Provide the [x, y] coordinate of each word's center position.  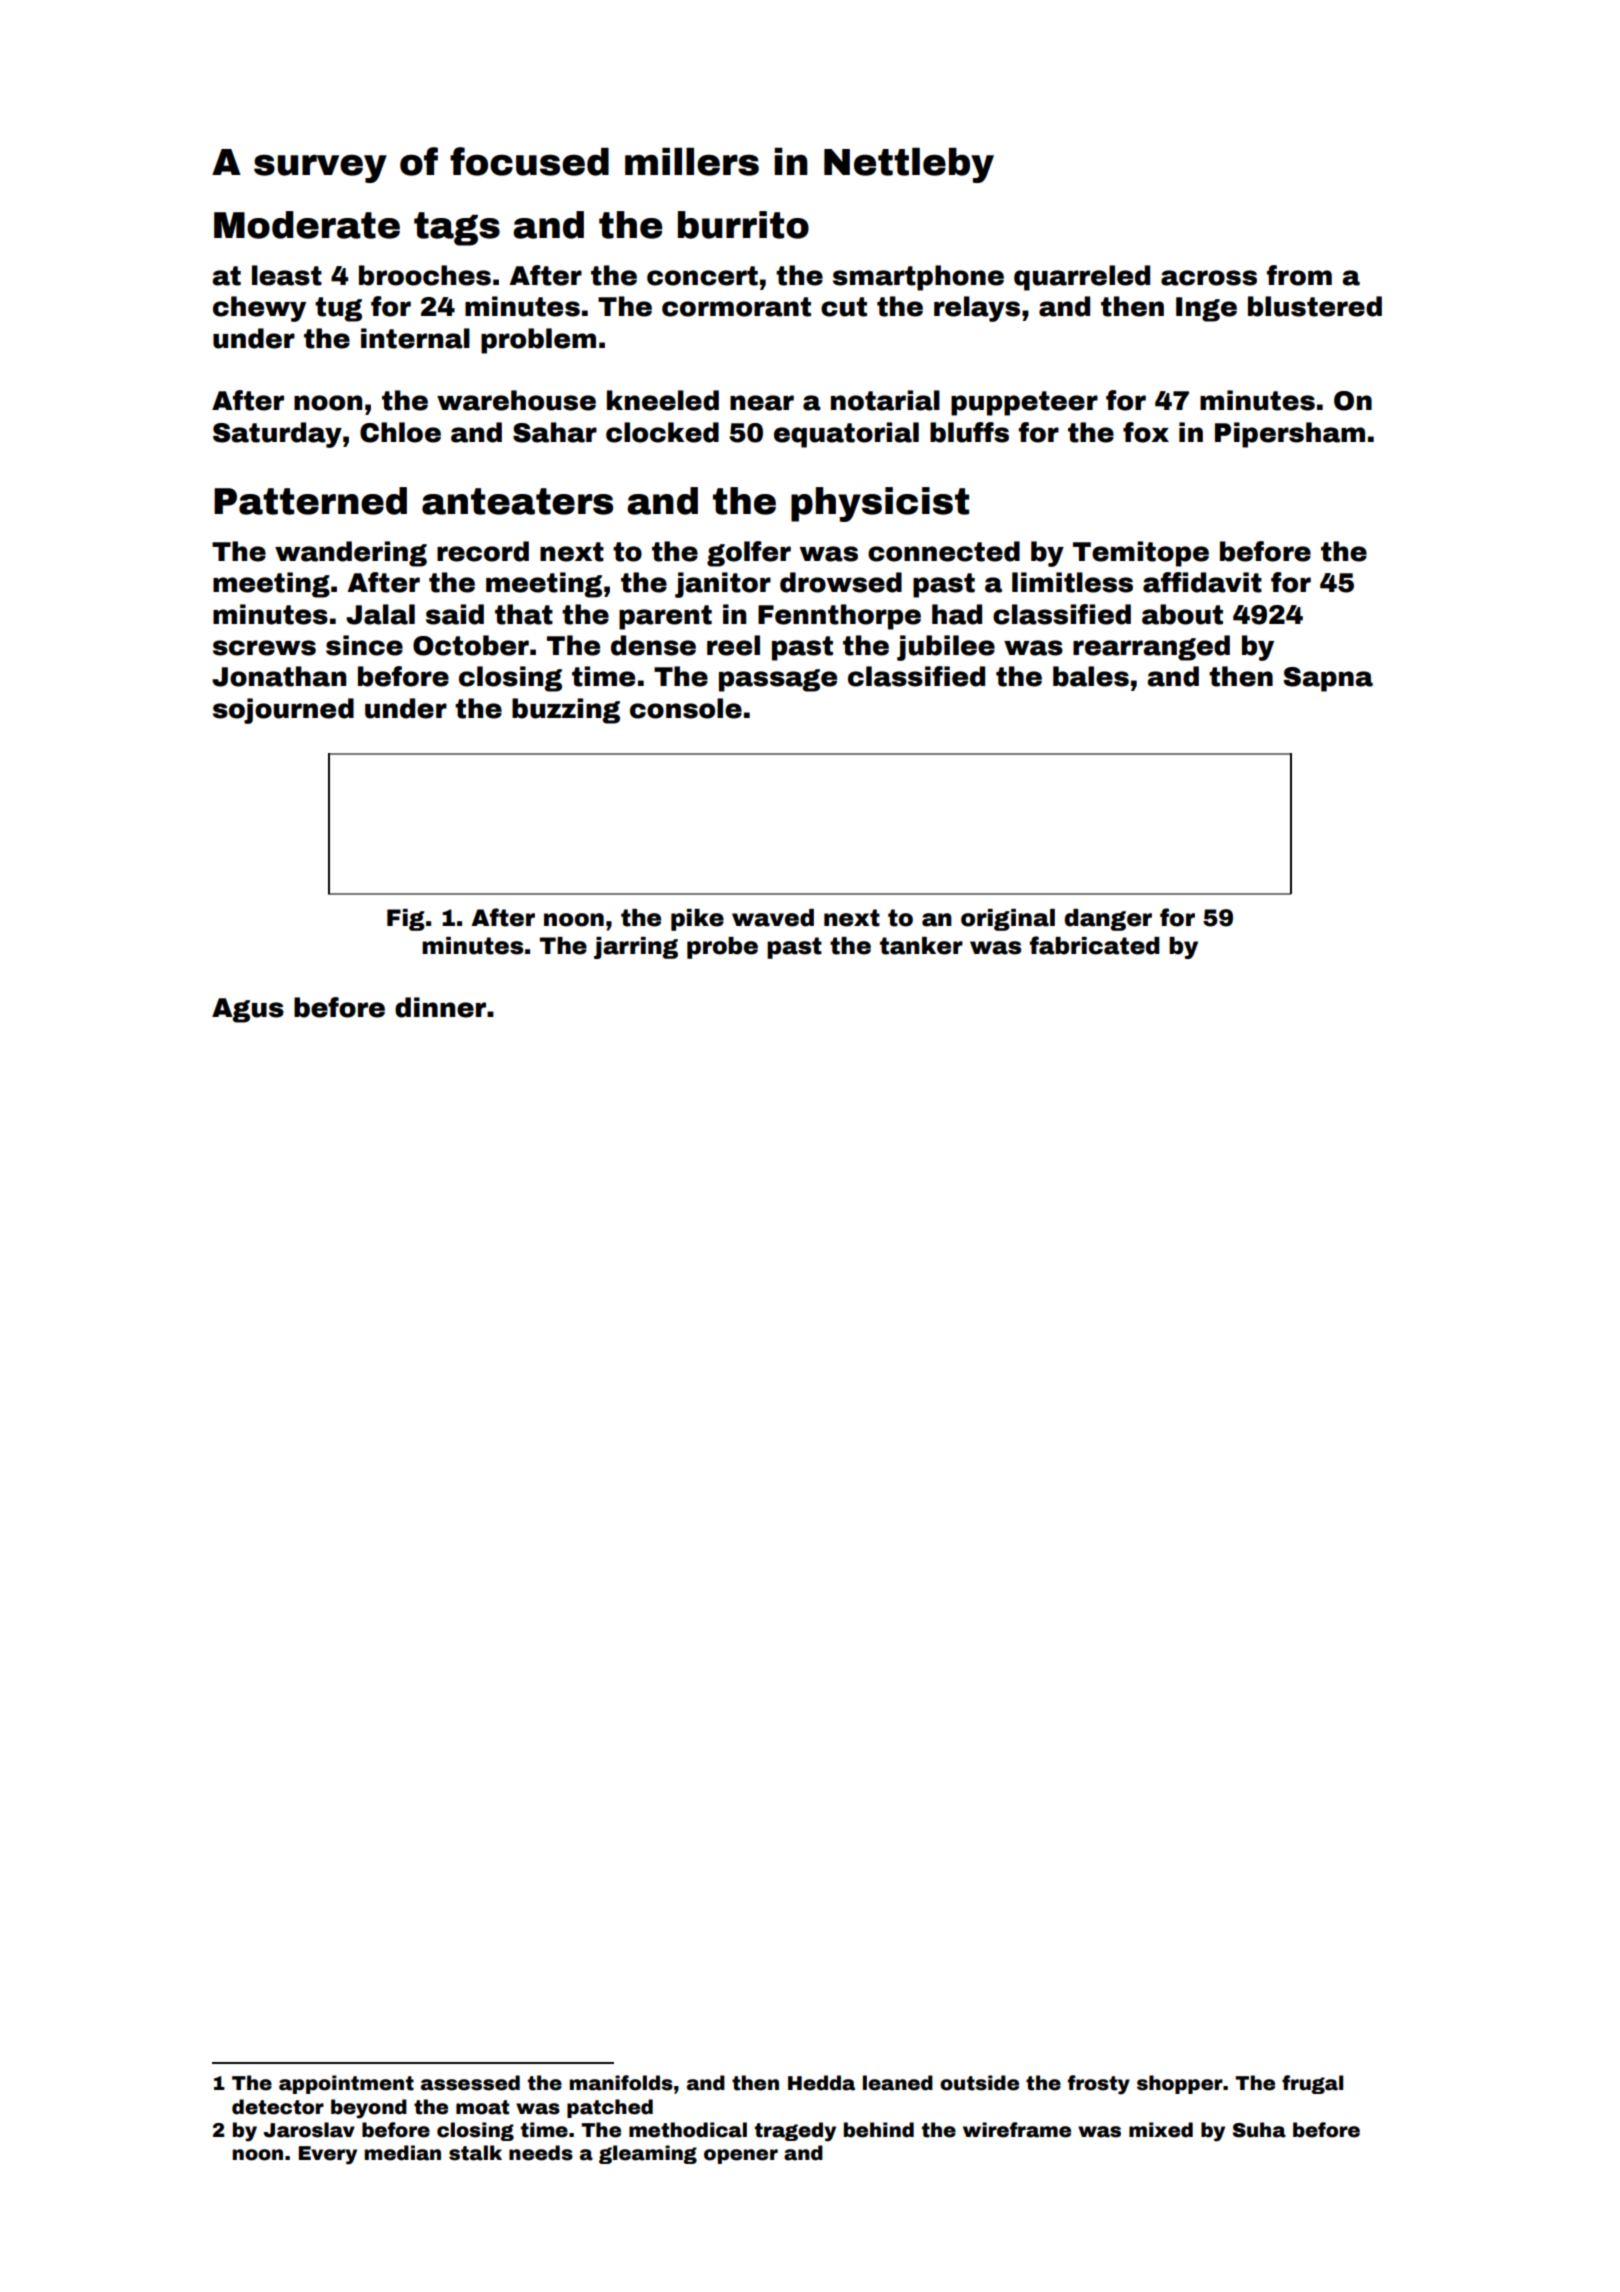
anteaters [517, 501]
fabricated [1094, 945]
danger [1108, 920]
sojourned [283, 711]
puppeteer [1024, 403]
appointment [346, 2084]
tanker [921, 946]
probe [722, 948]
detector [278, 2107]
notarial [885, 400]
